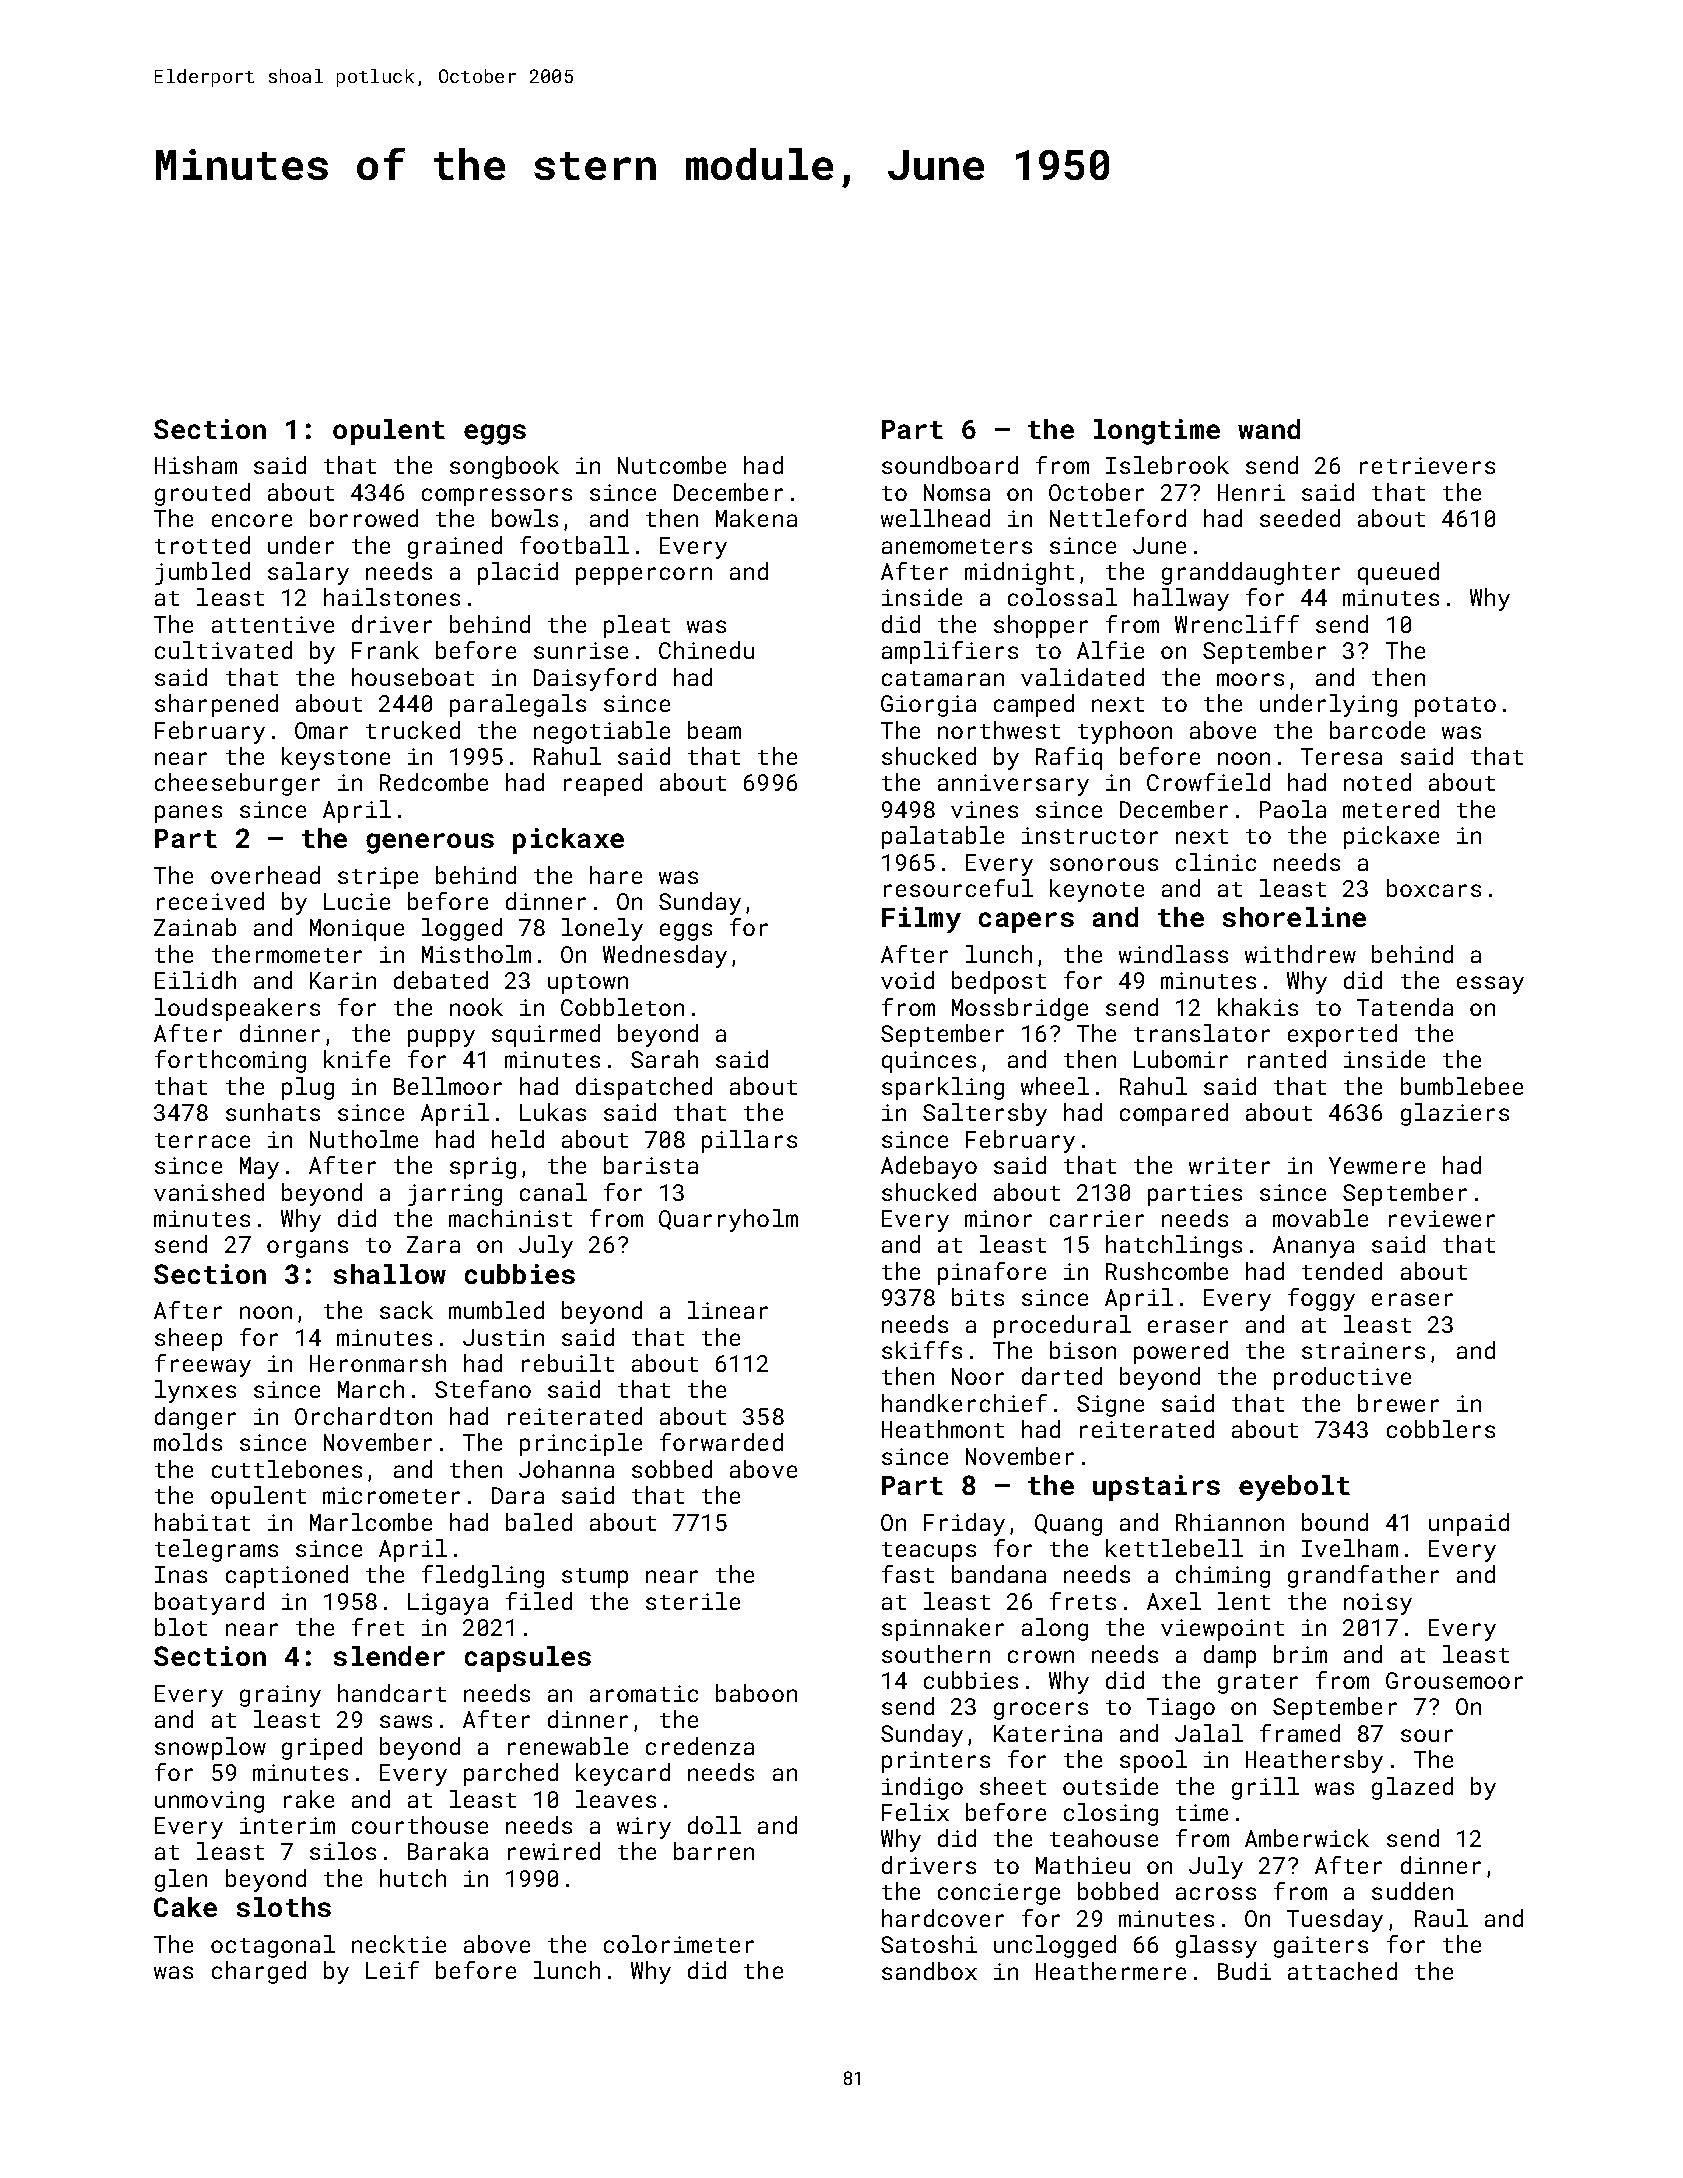 This screenshot has height=2178, width=1683. Describe the element at coordinates (1313, 1247) in the screenshot. I see `Ananya` at that location.
